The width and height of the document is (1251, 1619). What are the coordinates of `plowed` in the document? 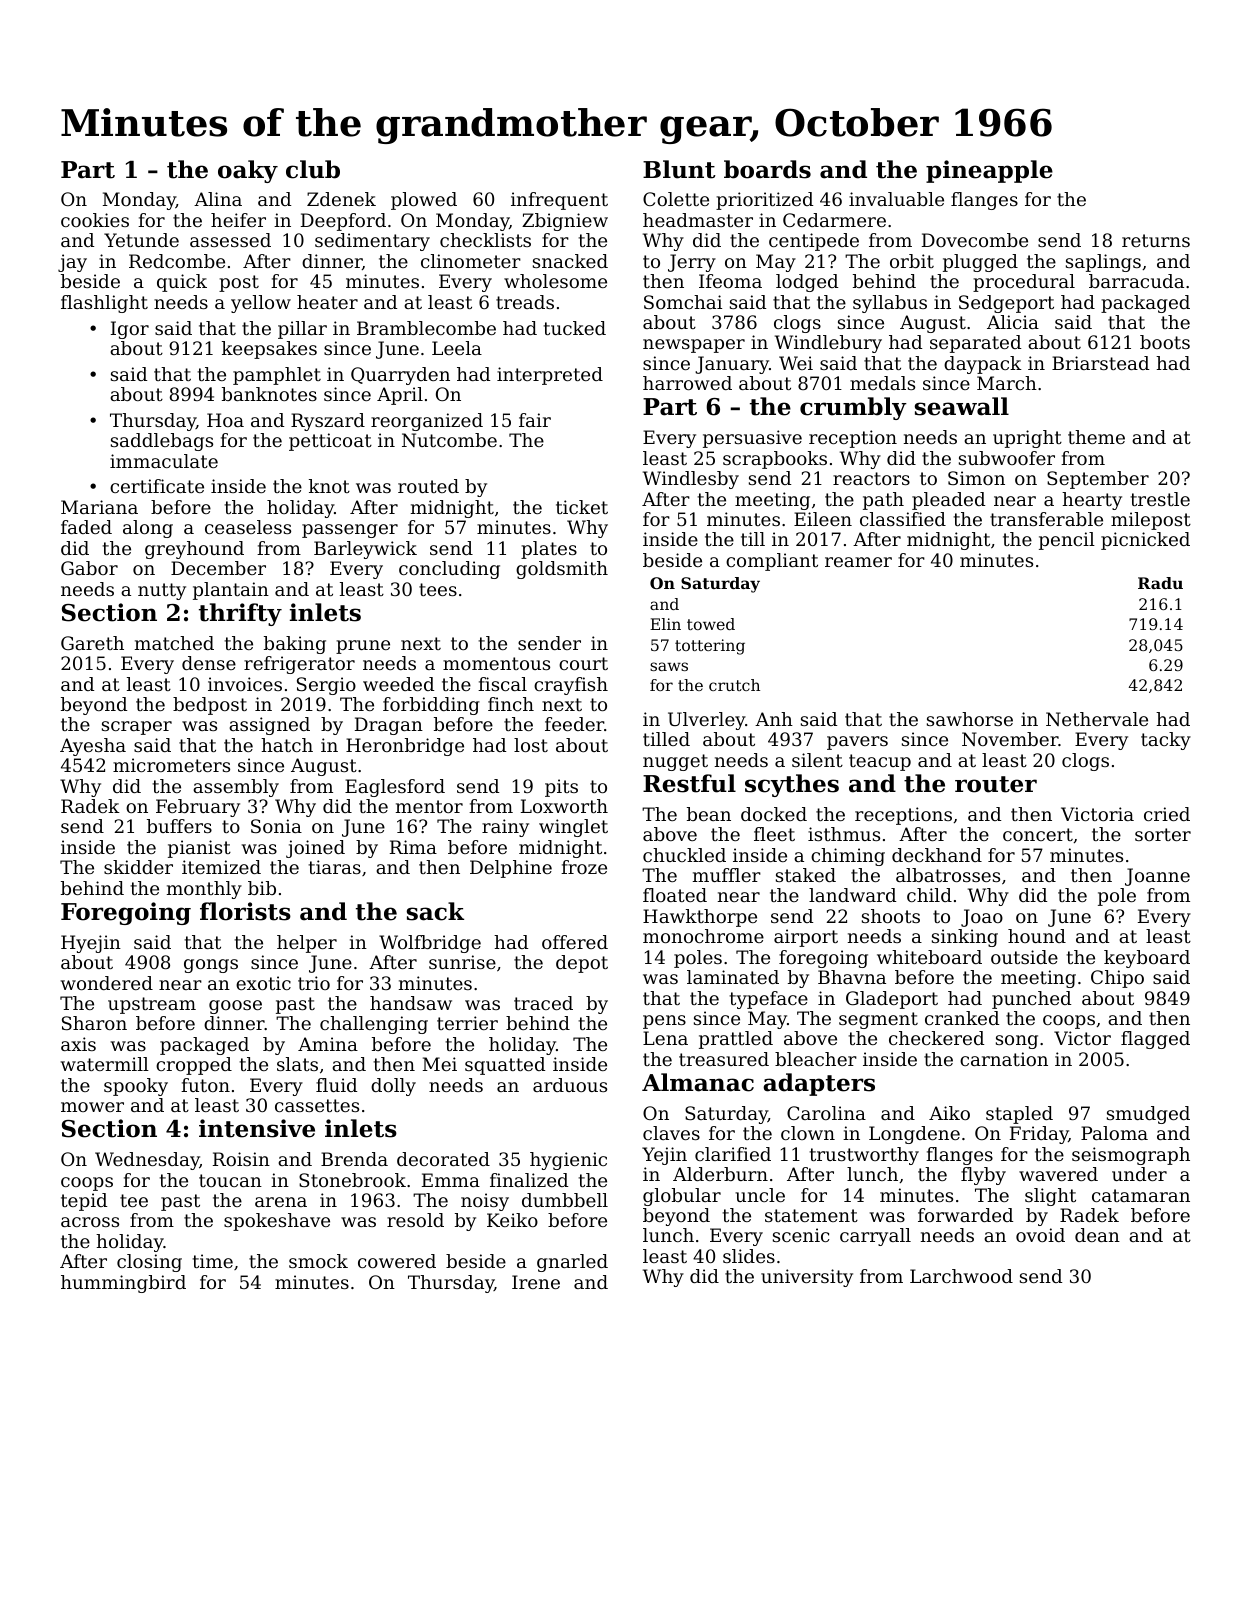 It's located at (424, 201).
